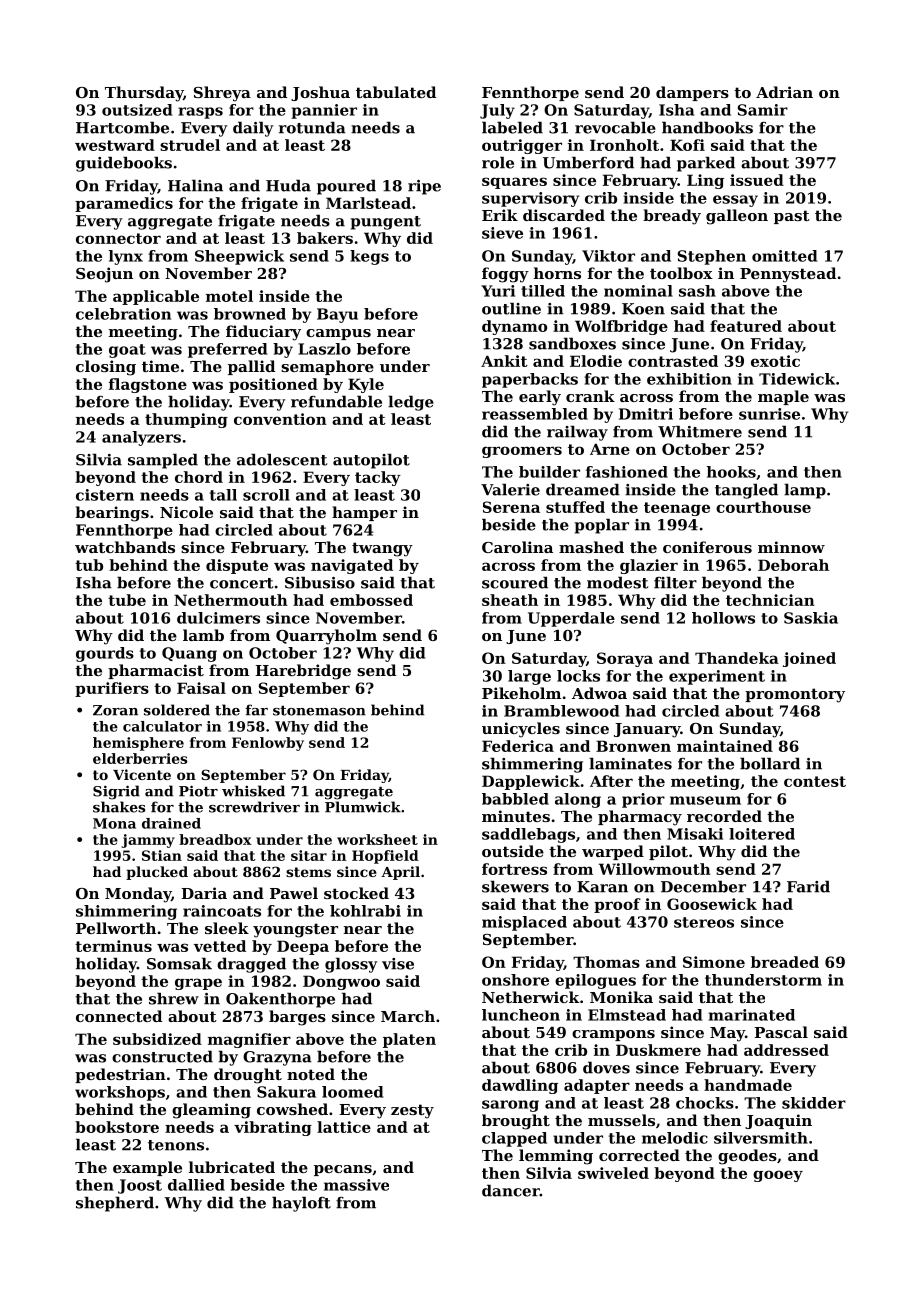 The height and width of the screenshot is (1308, 924). What do you see at coordinates (196, 1185) in the screenshot?
I see `dallied` at bounding box center [196, 1185].
